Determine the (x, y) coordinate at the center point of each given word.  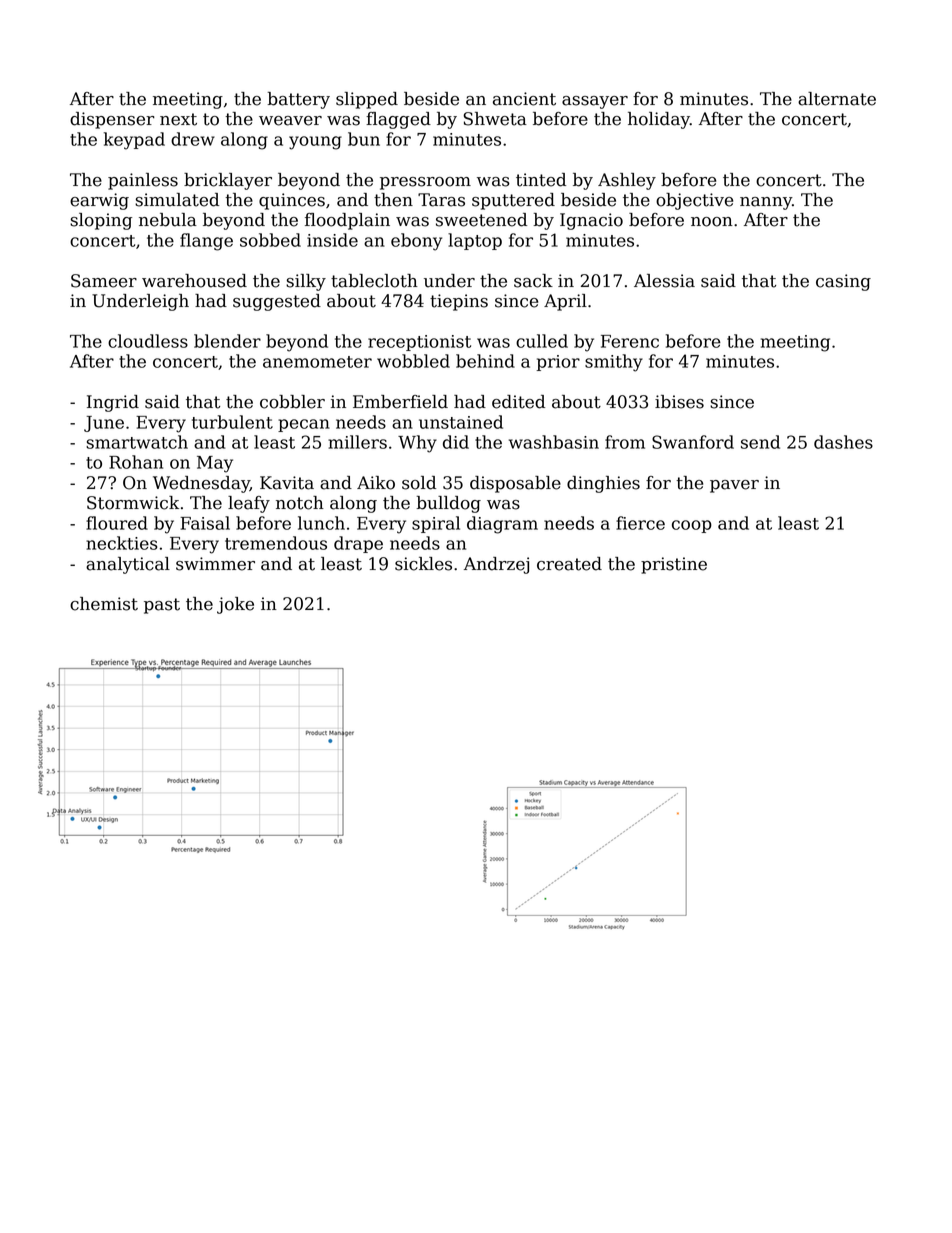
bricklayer (228, 181)
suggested (277, 302)
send (760, 442)
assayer (595, 102)
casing (843, 282)
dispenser (112, 120)
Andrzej (496, 565)
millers (357, 442)
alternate (837, 99)
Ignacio (591, 221)
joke (235, 605)
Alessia (664, 281)
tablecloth (374, 281)
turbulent (232, 422)
